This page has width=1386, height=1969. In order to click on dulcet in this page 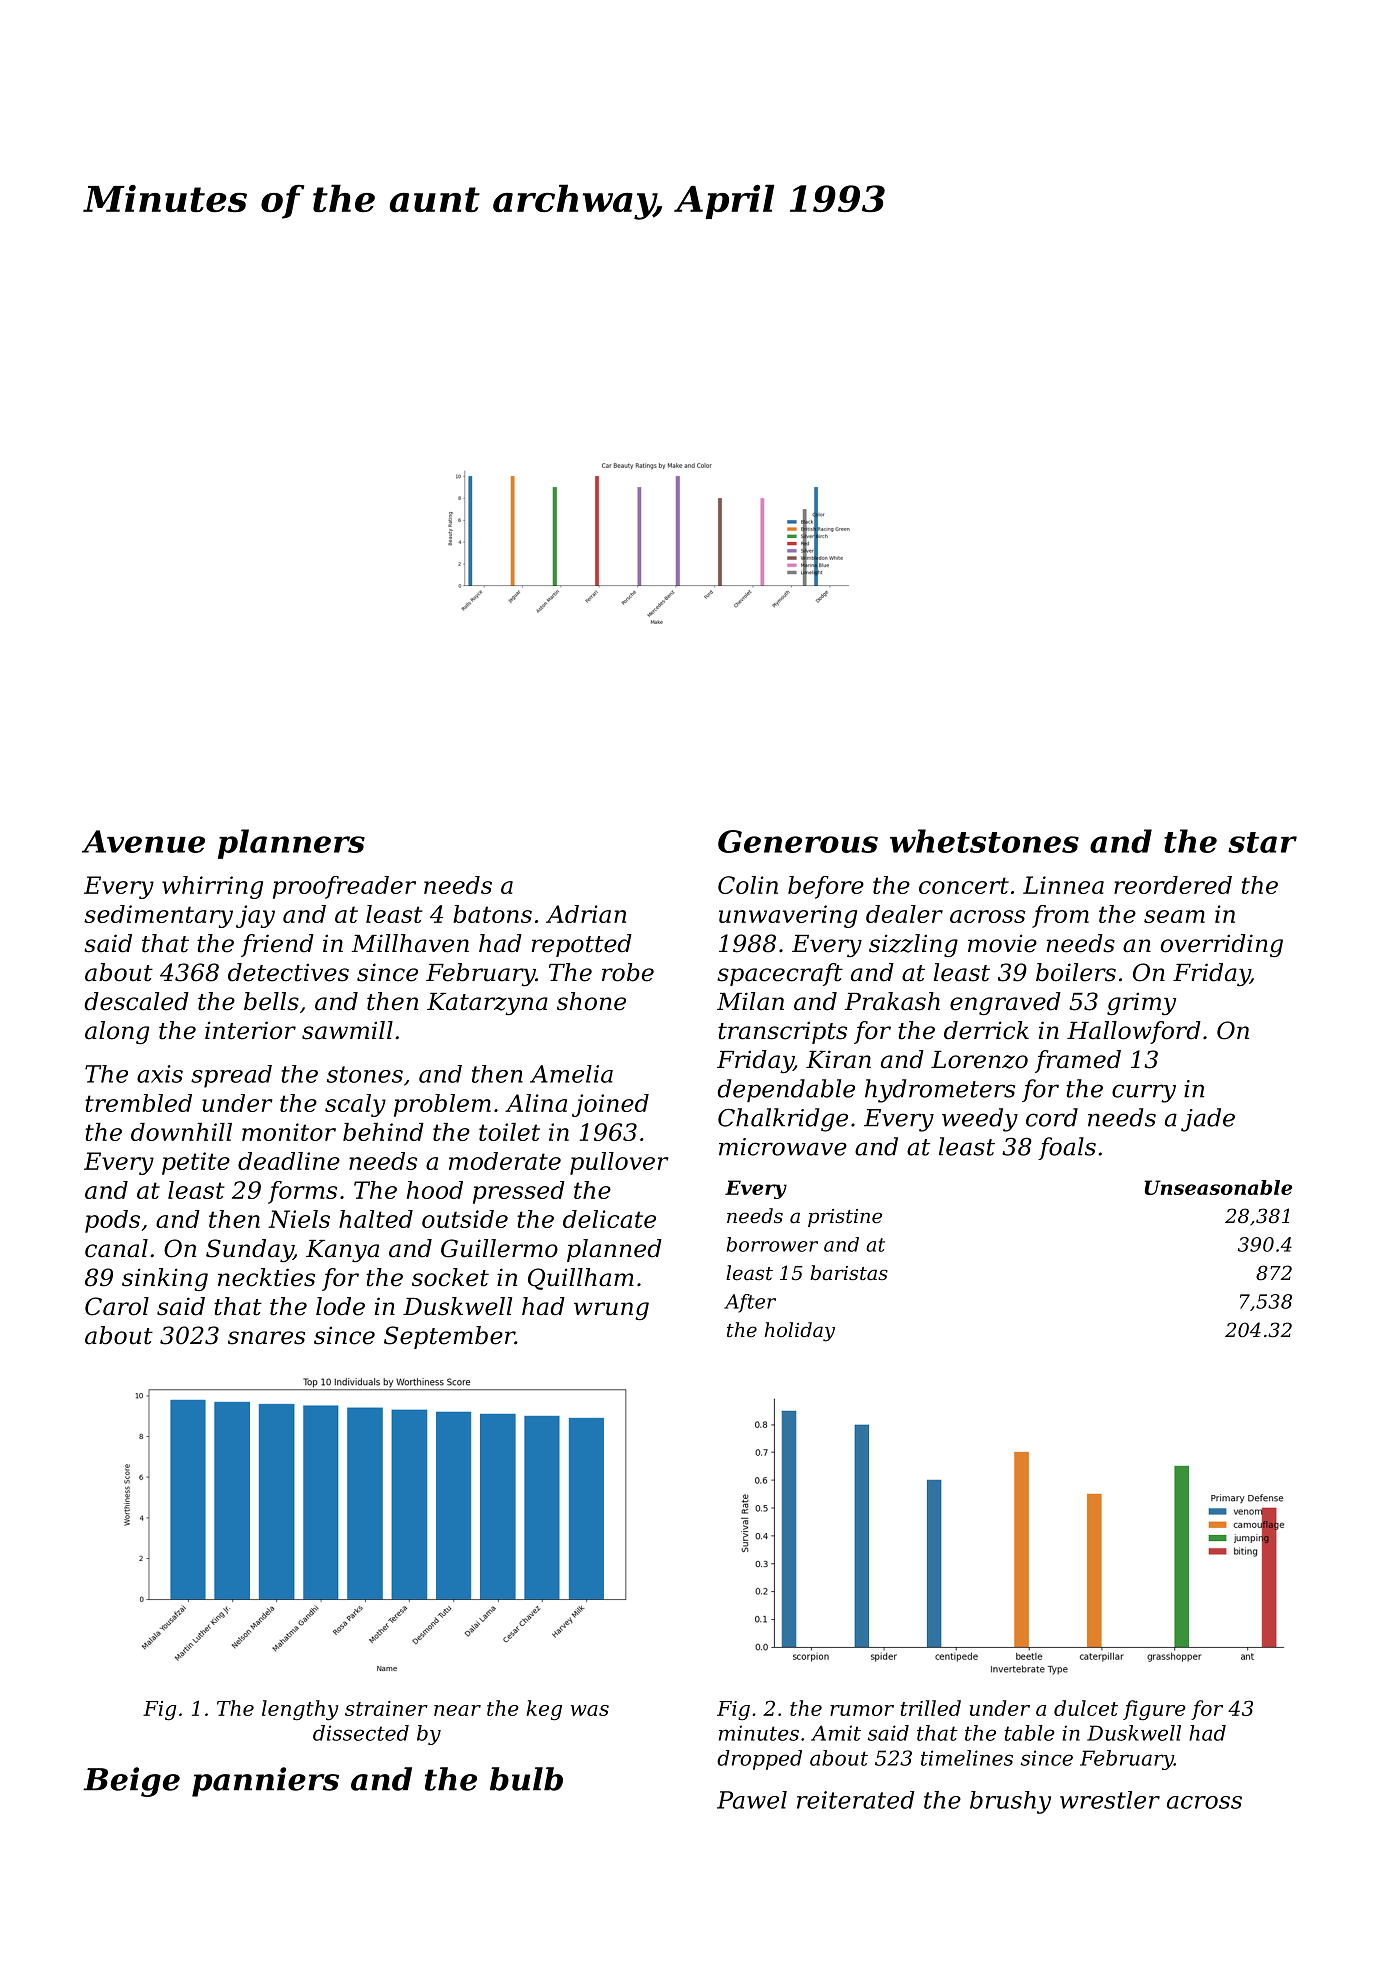, I will do `click(1086, 1708)`.
